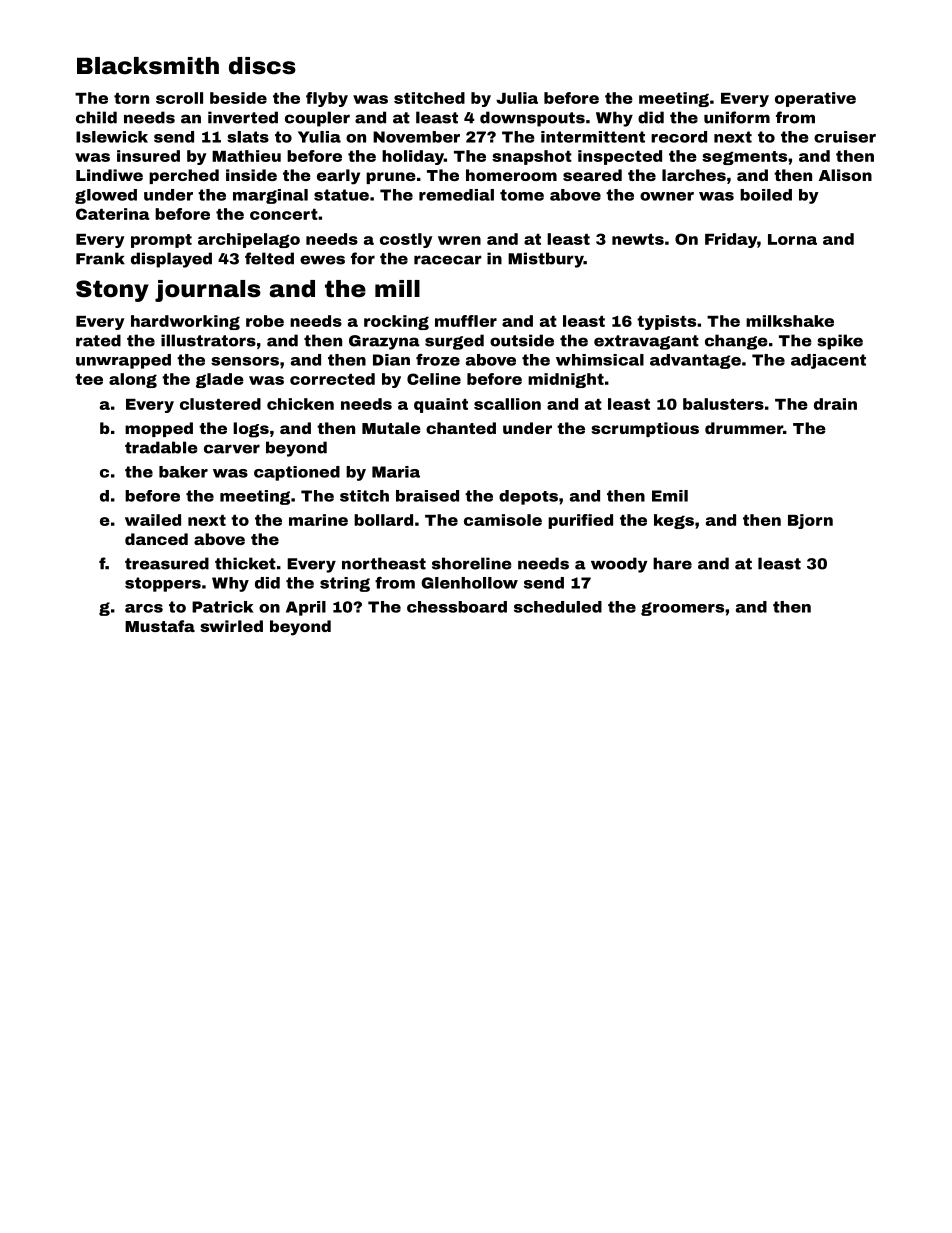 This screenshot has height=1233, width=952. I want to click on wailed, so click(153, 520).
